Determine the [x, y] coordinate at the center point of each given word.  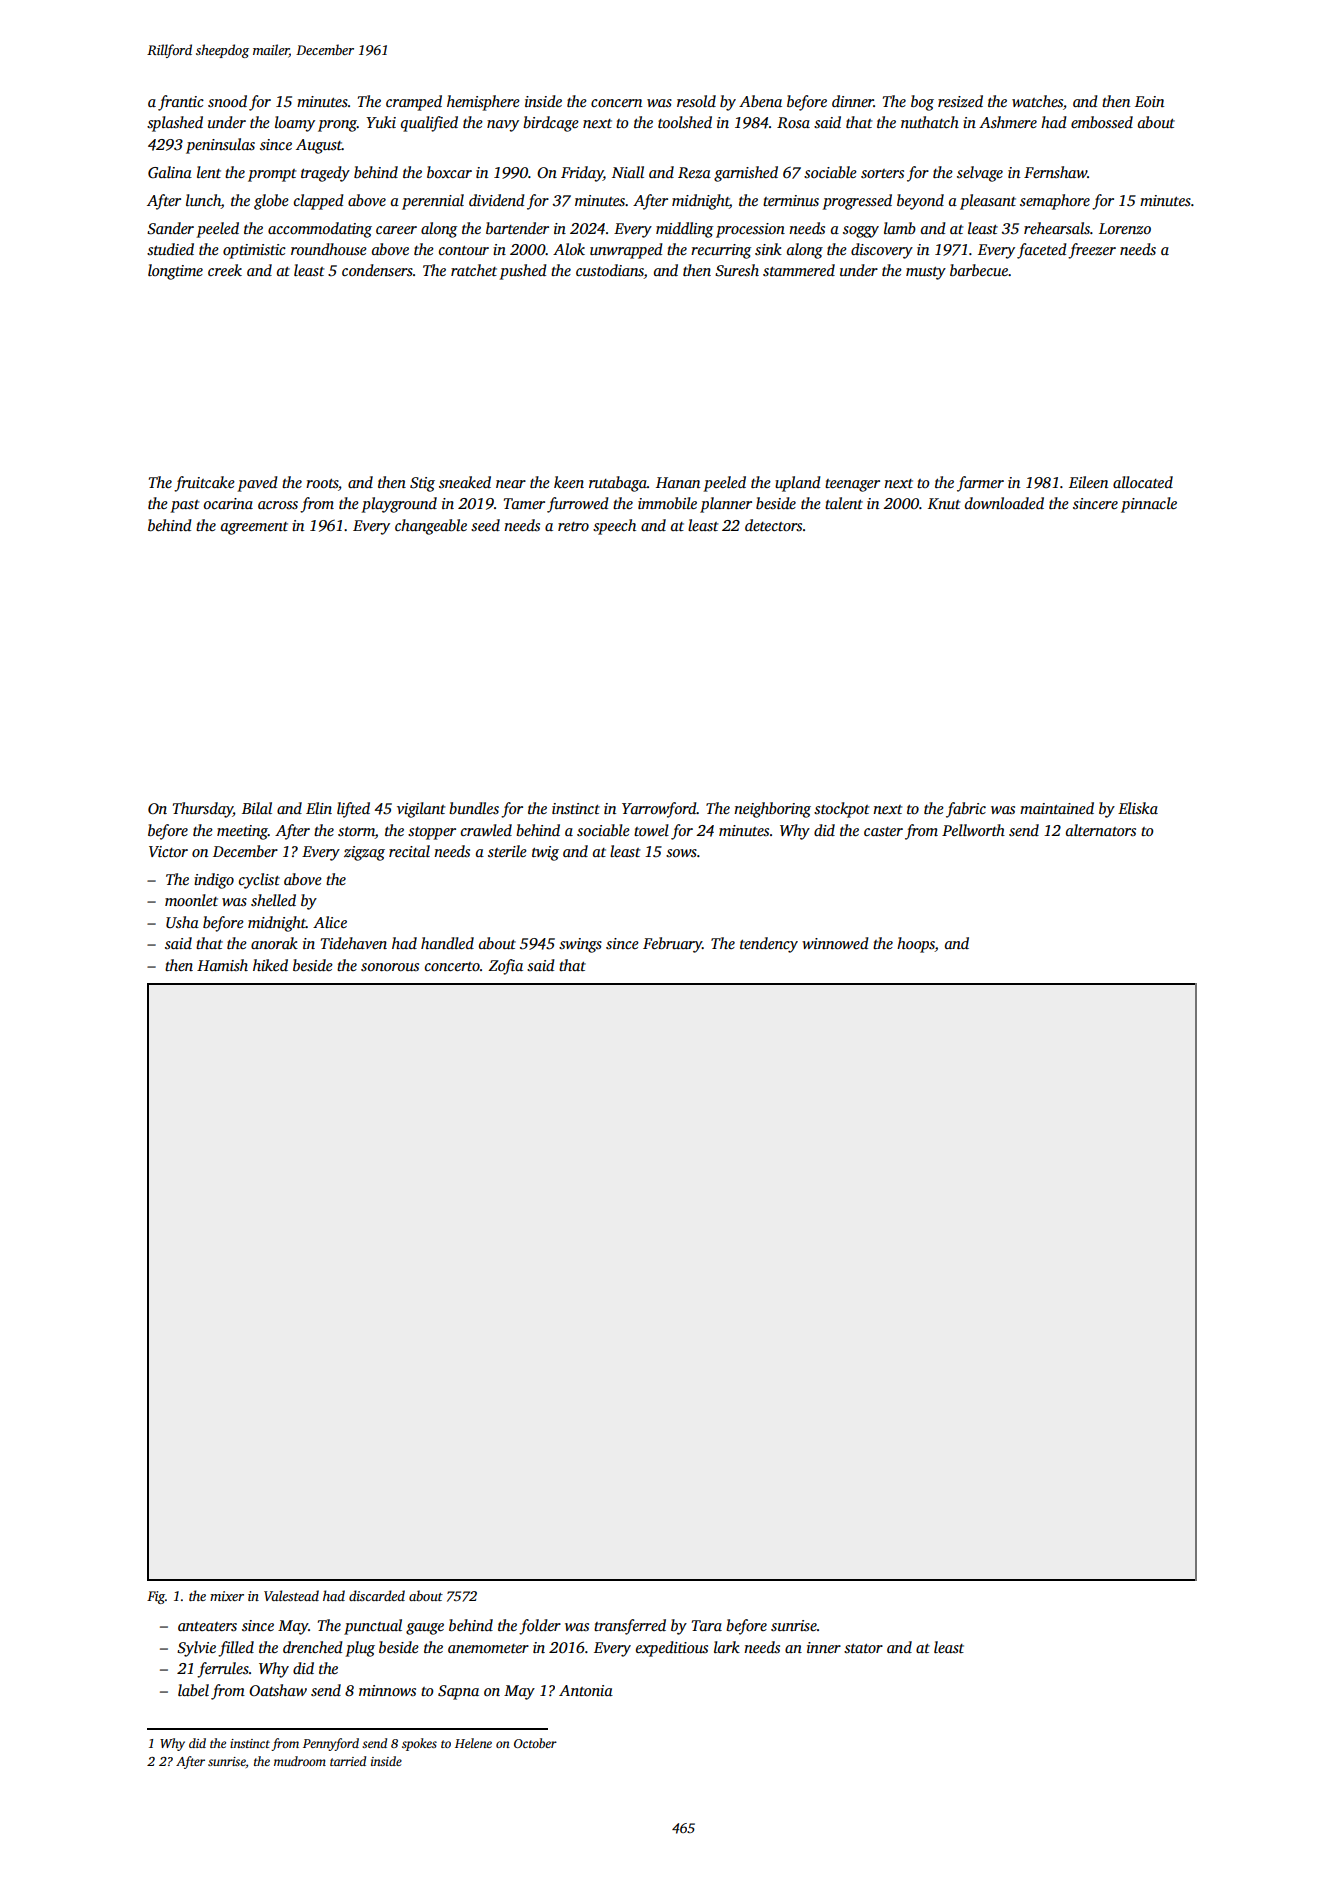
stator [863, 1648]
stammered [799, 270]
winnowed [835, 943]
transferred [630, 1627]
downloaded [1004, 503]
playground [399, 505]
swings [580, 945]
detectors [773, 525]
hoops [916, 945]
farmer [980, 484]
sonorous [390, 967]
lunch [203, 200]
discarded [377, 1595]
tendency [769, 945]
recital [409, 851]
